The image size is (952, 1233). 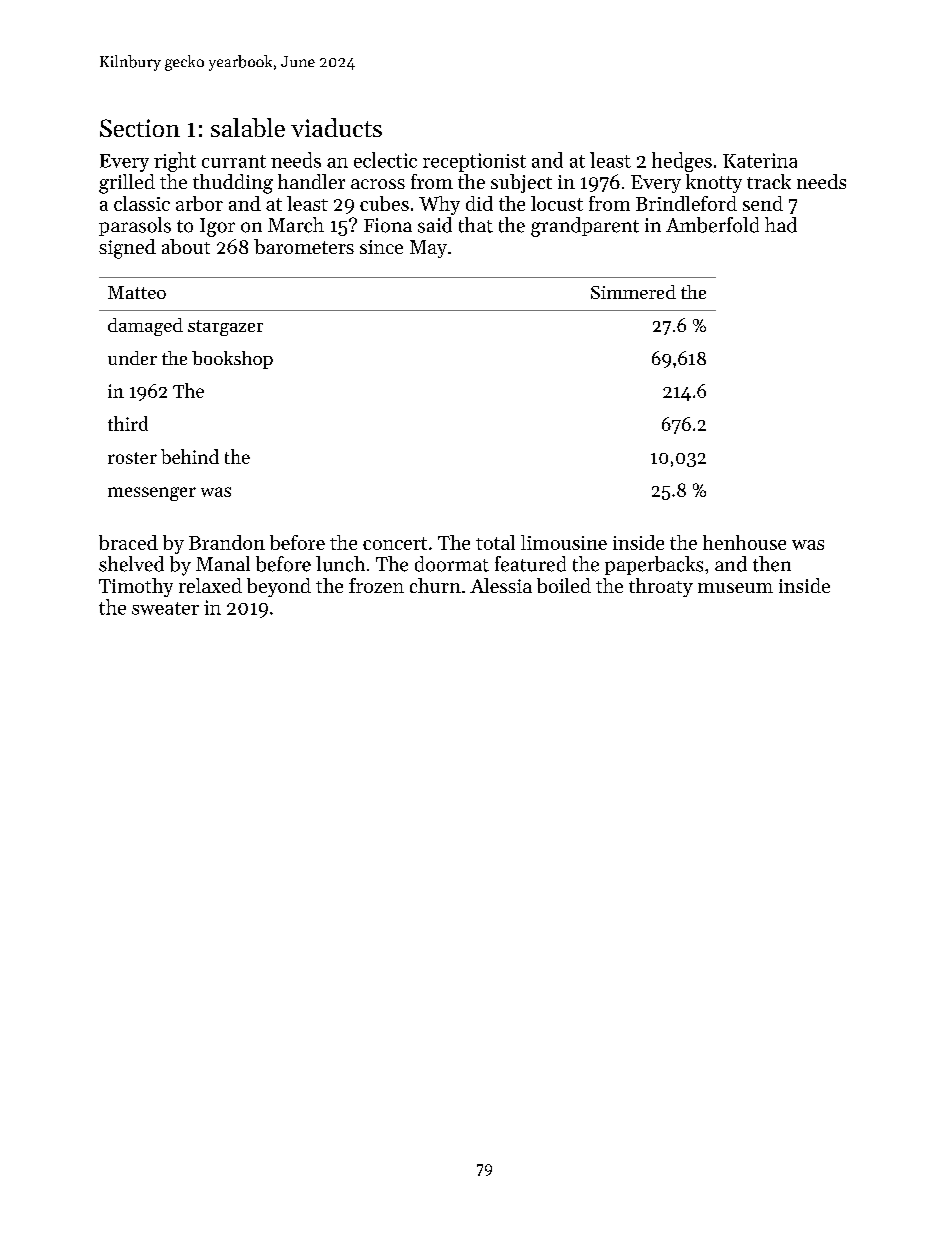 What do you see at coordinates (760, 160) in the page?
I see `Katerina` at bounding box center [760, 160].
